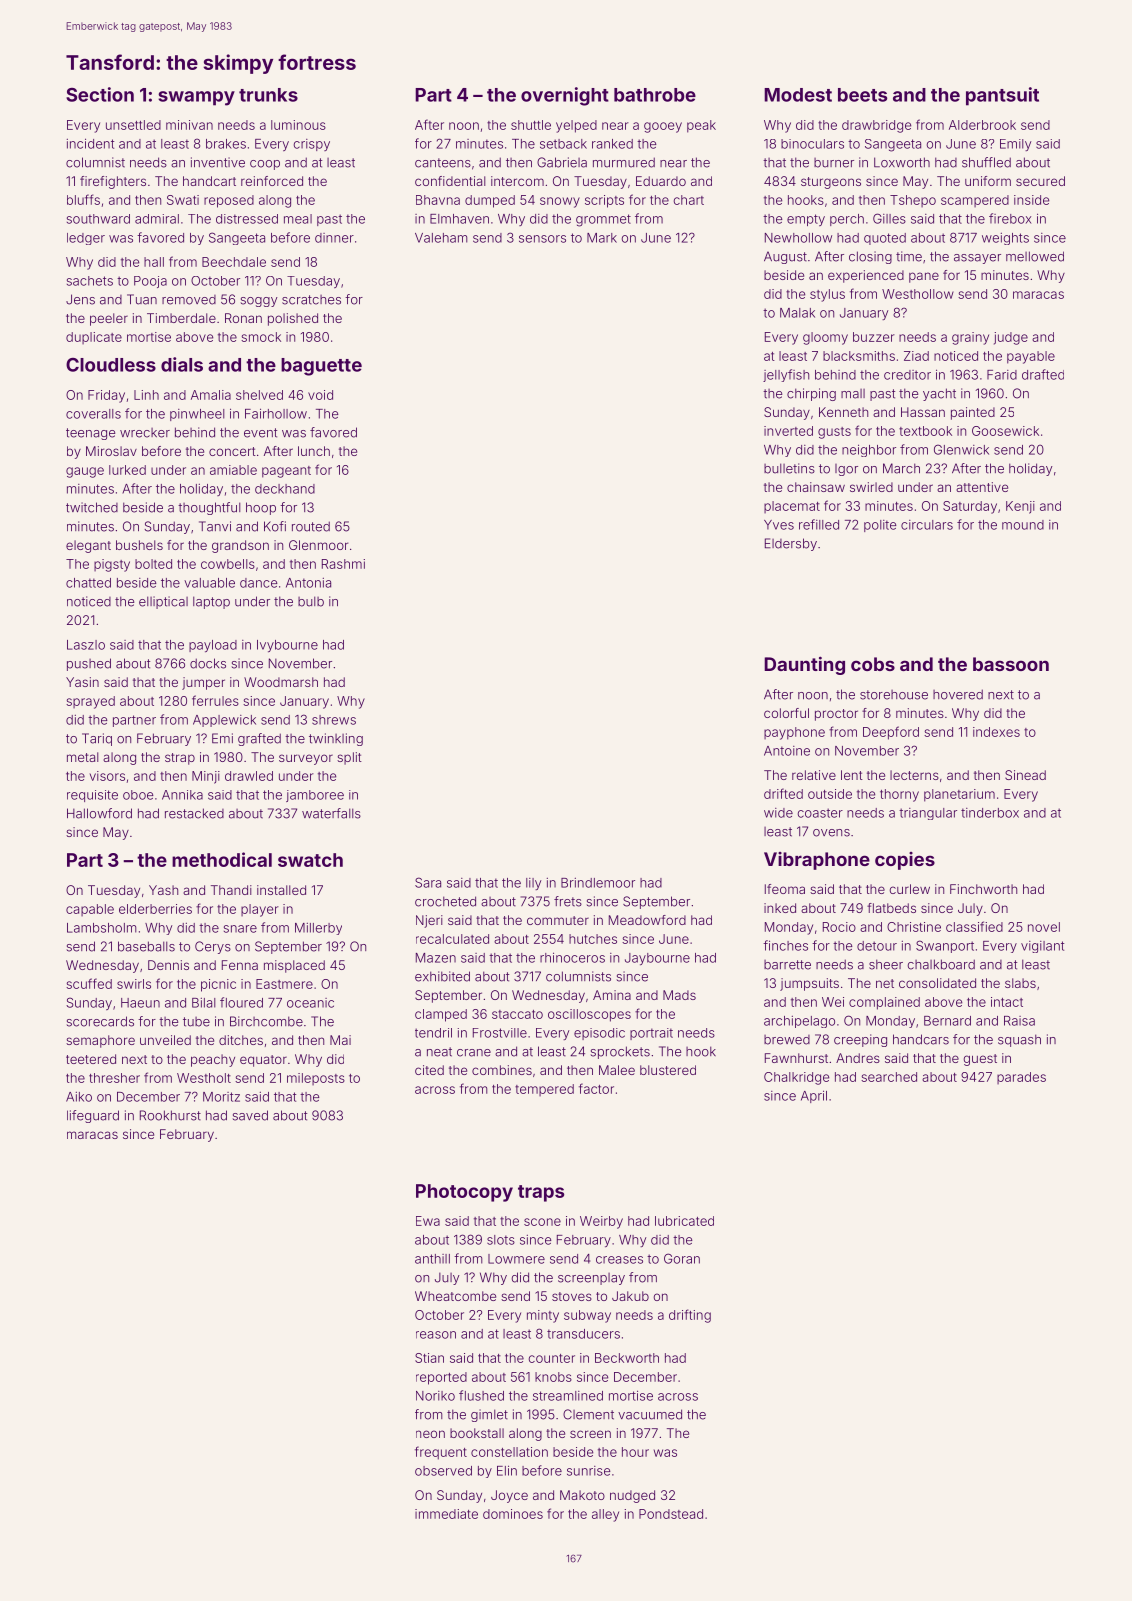 The height and width of the screenshot is (1601, 1132). I want to click on Stian, so click(429, 1358).
